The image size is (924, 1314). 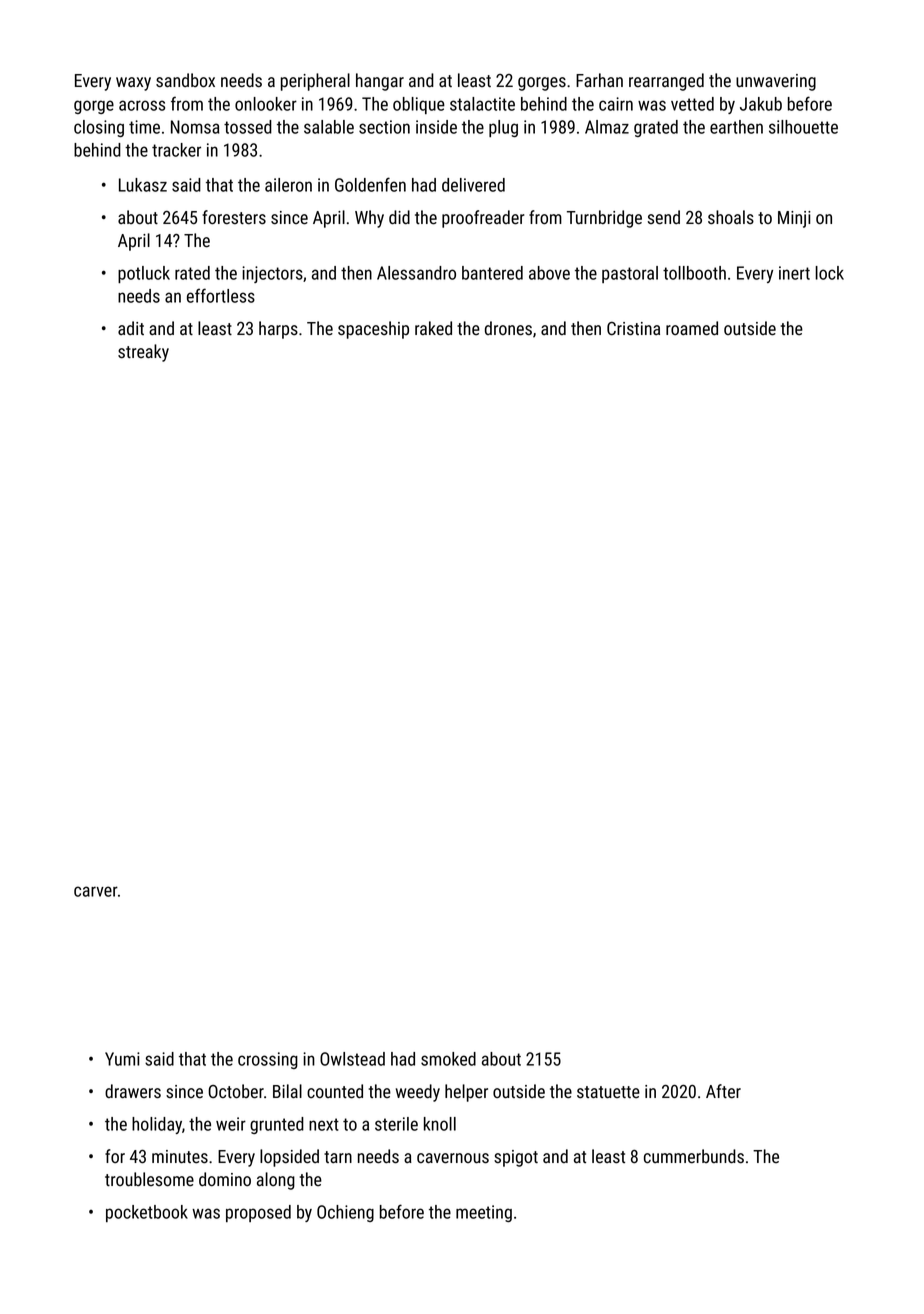 What do you see at coordinates (448, 1059) in the screenshot?
I see `smoked` at bounding box center [448, 1059].
